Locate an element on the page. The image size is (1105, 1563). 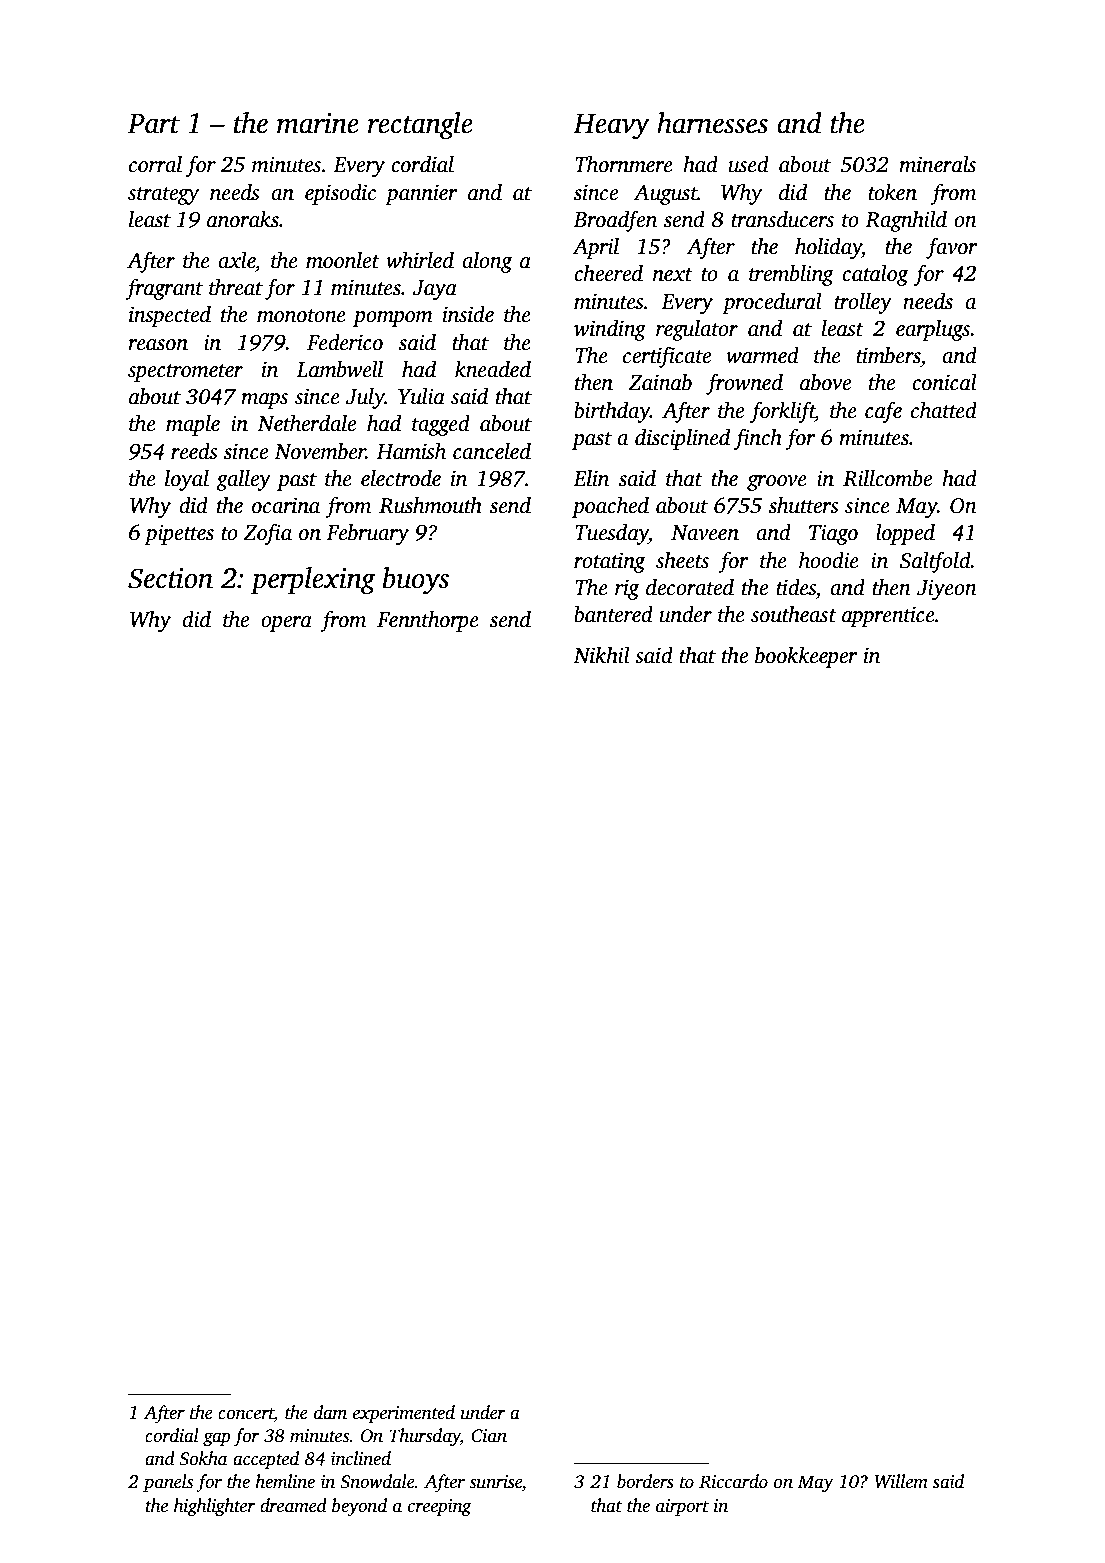
Nikhil is located at coordinates (601, 655).
